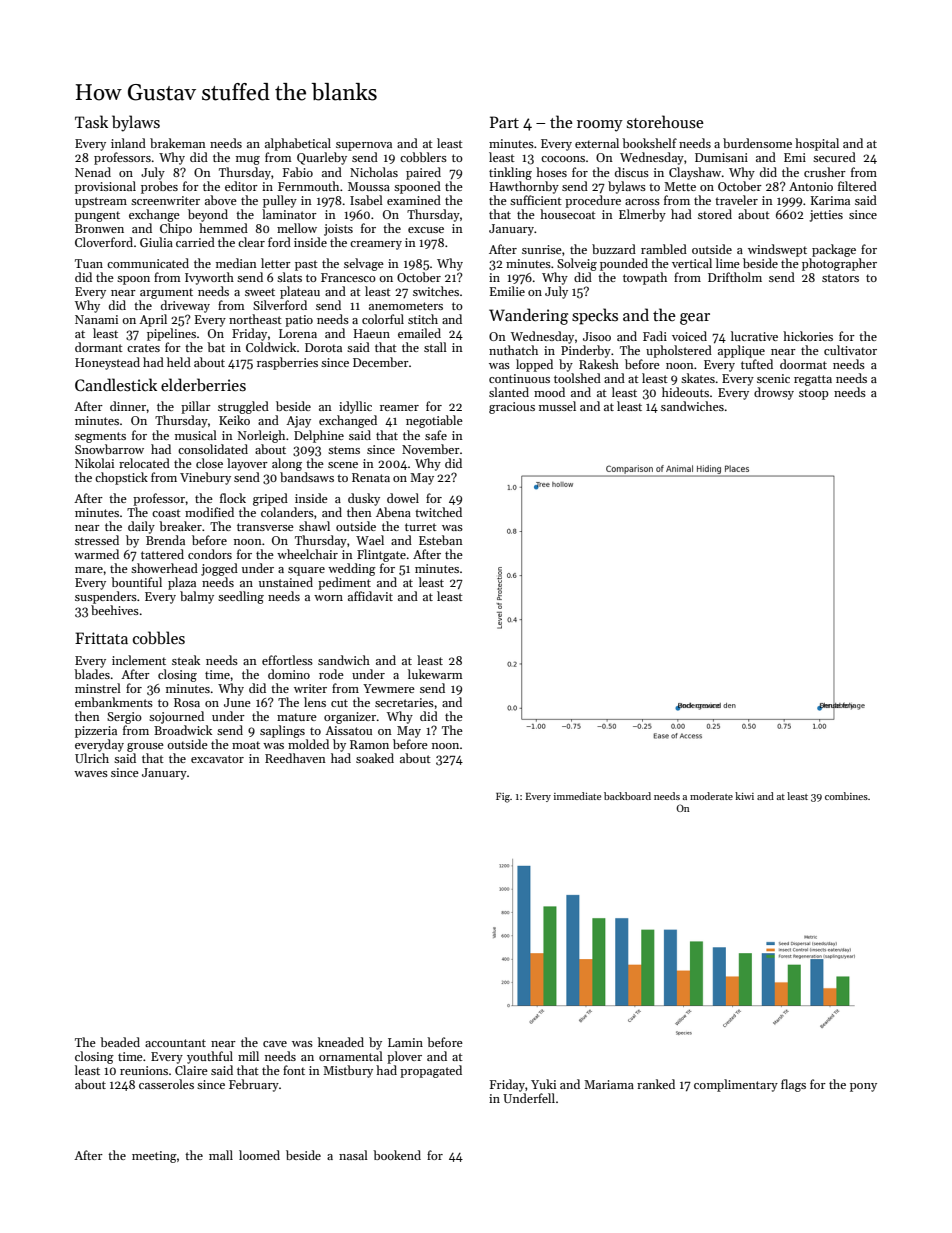  I want to click on accountant, so click(175, 1043).
